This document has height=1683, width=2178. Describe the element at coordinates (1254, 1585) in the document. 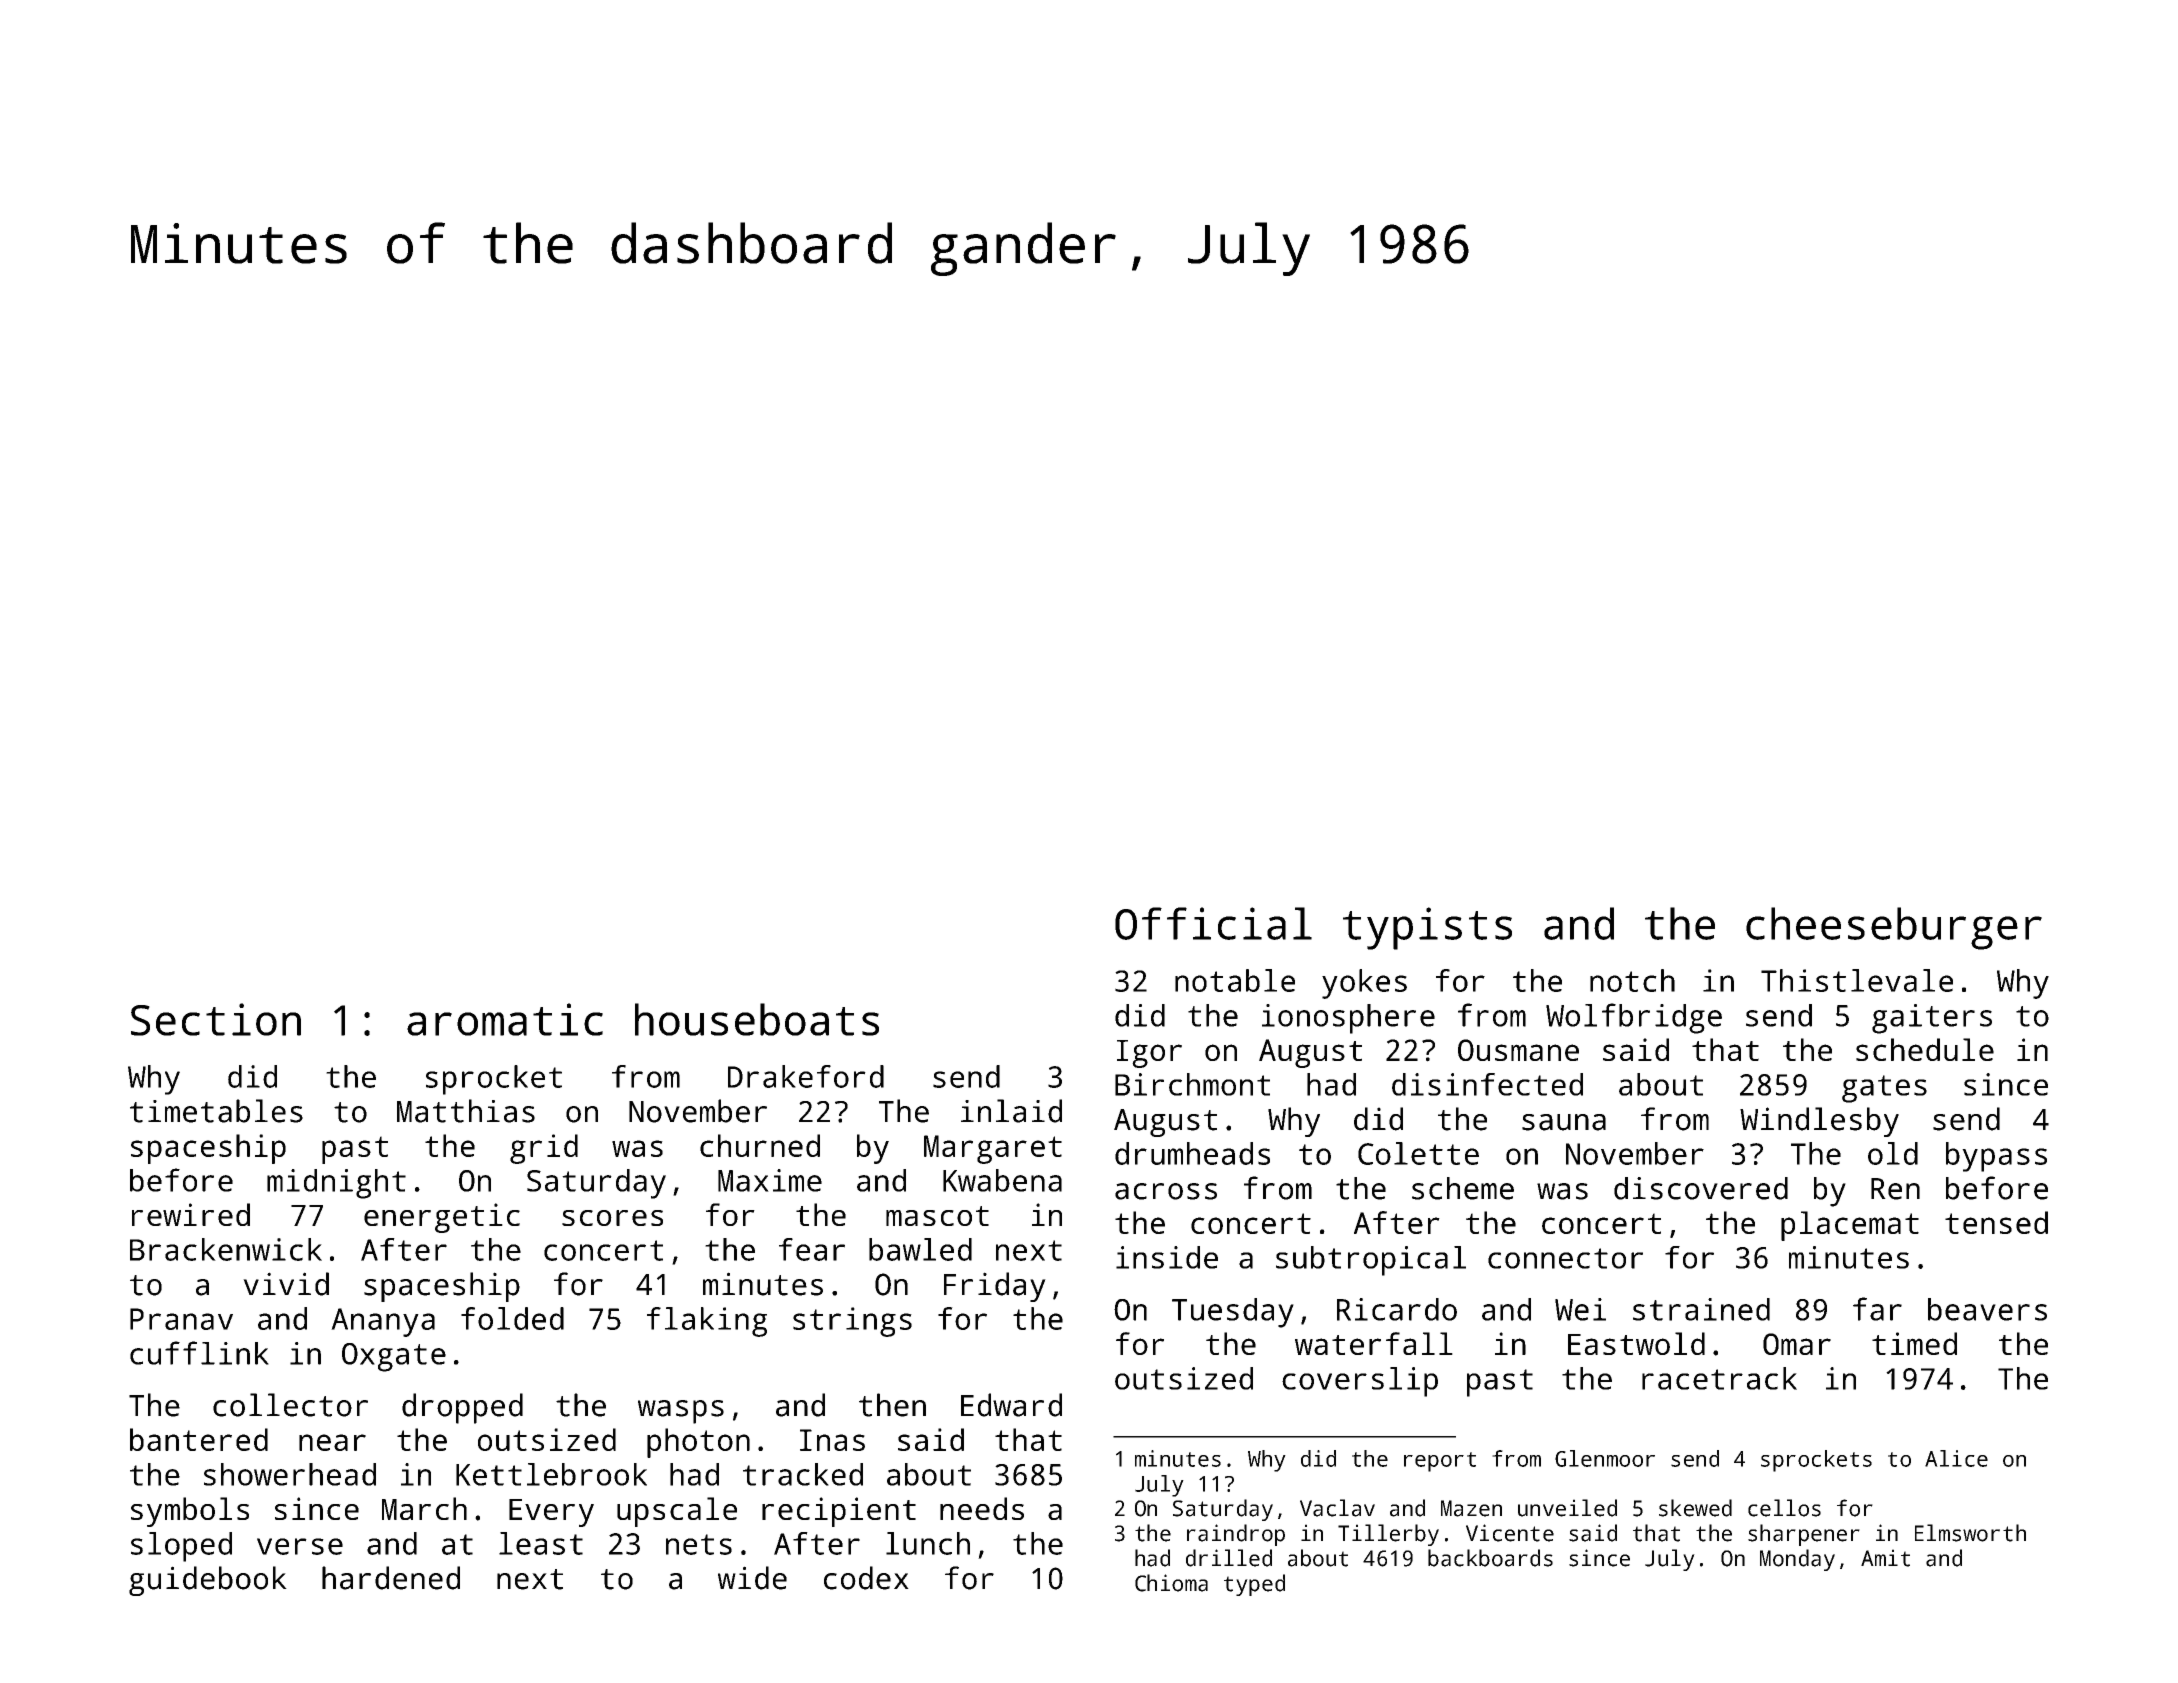

I see `typed` at that location.
